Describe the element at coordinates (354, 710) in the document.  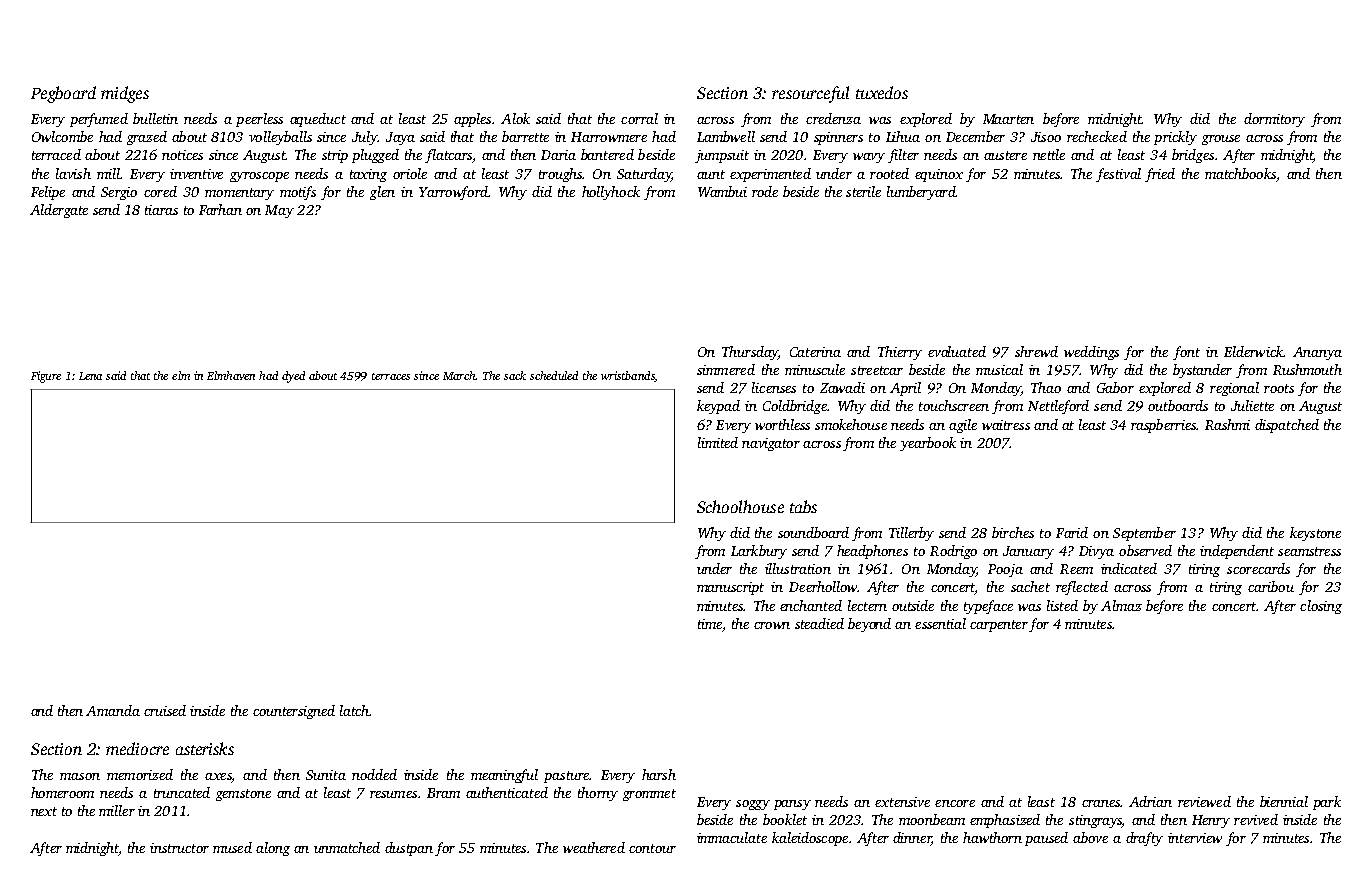
I see `latch` at that location.
